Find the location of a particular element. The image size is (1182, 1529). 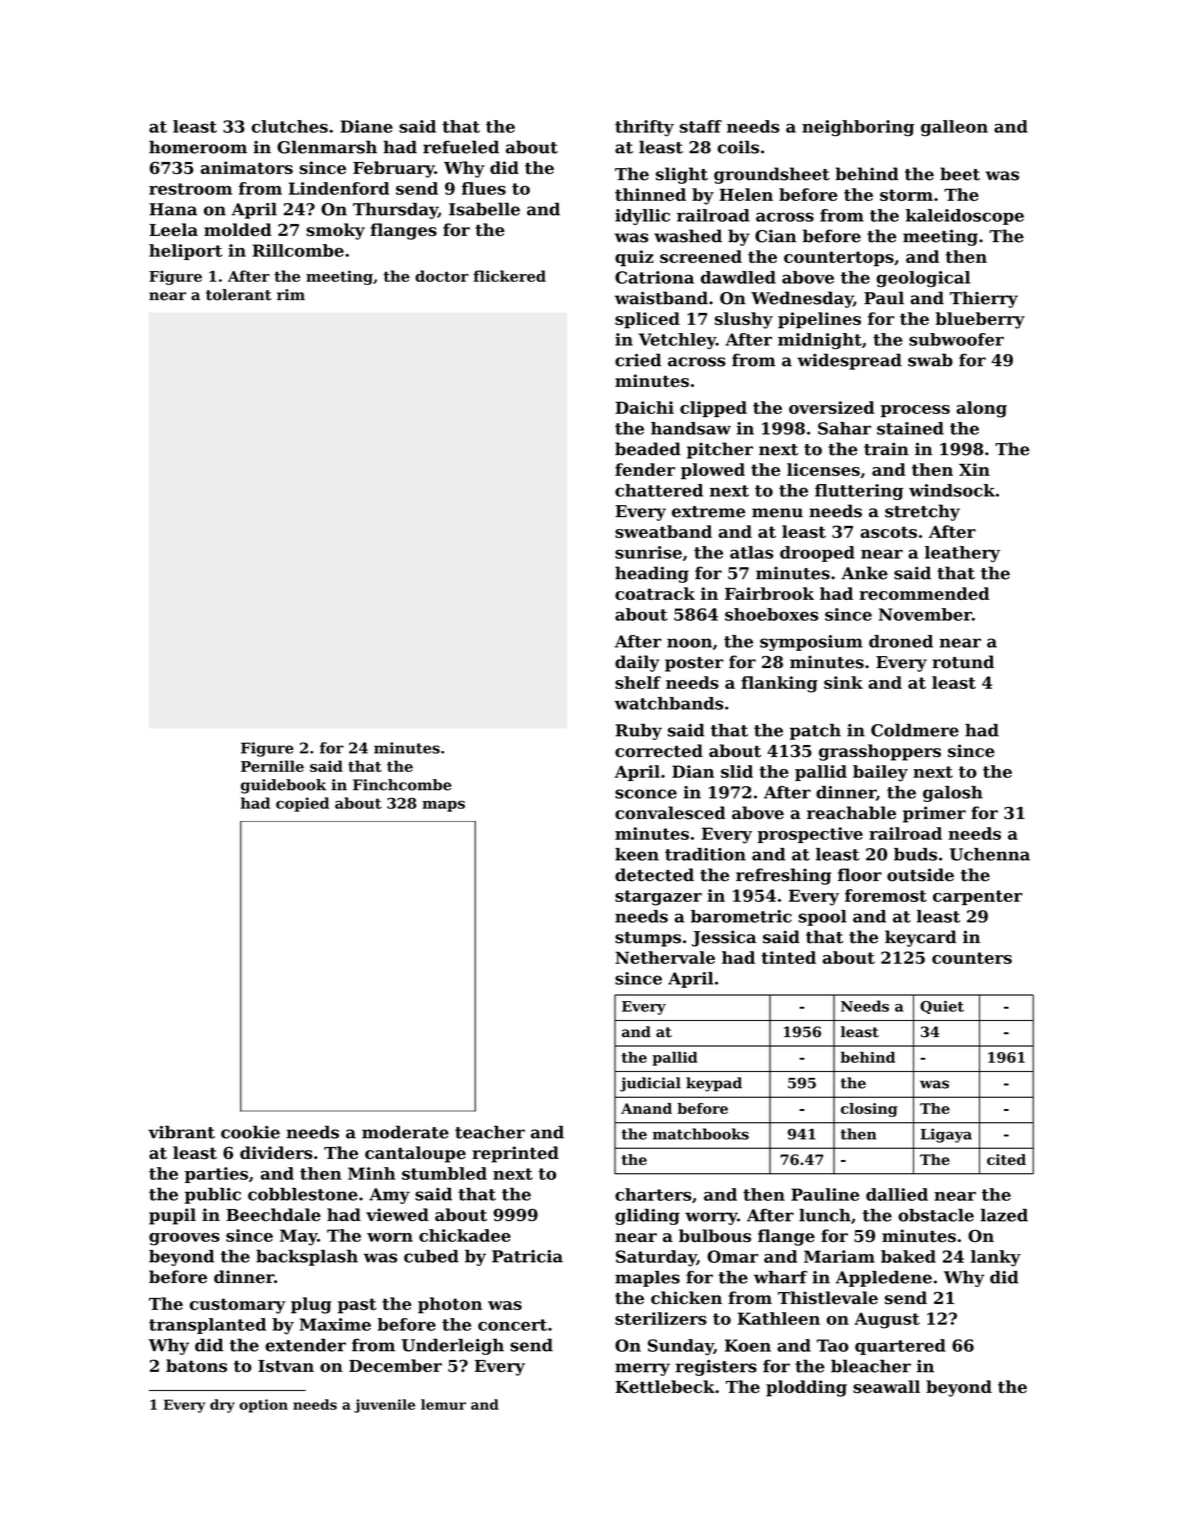

rotund is located at coordinates (963, 662).
